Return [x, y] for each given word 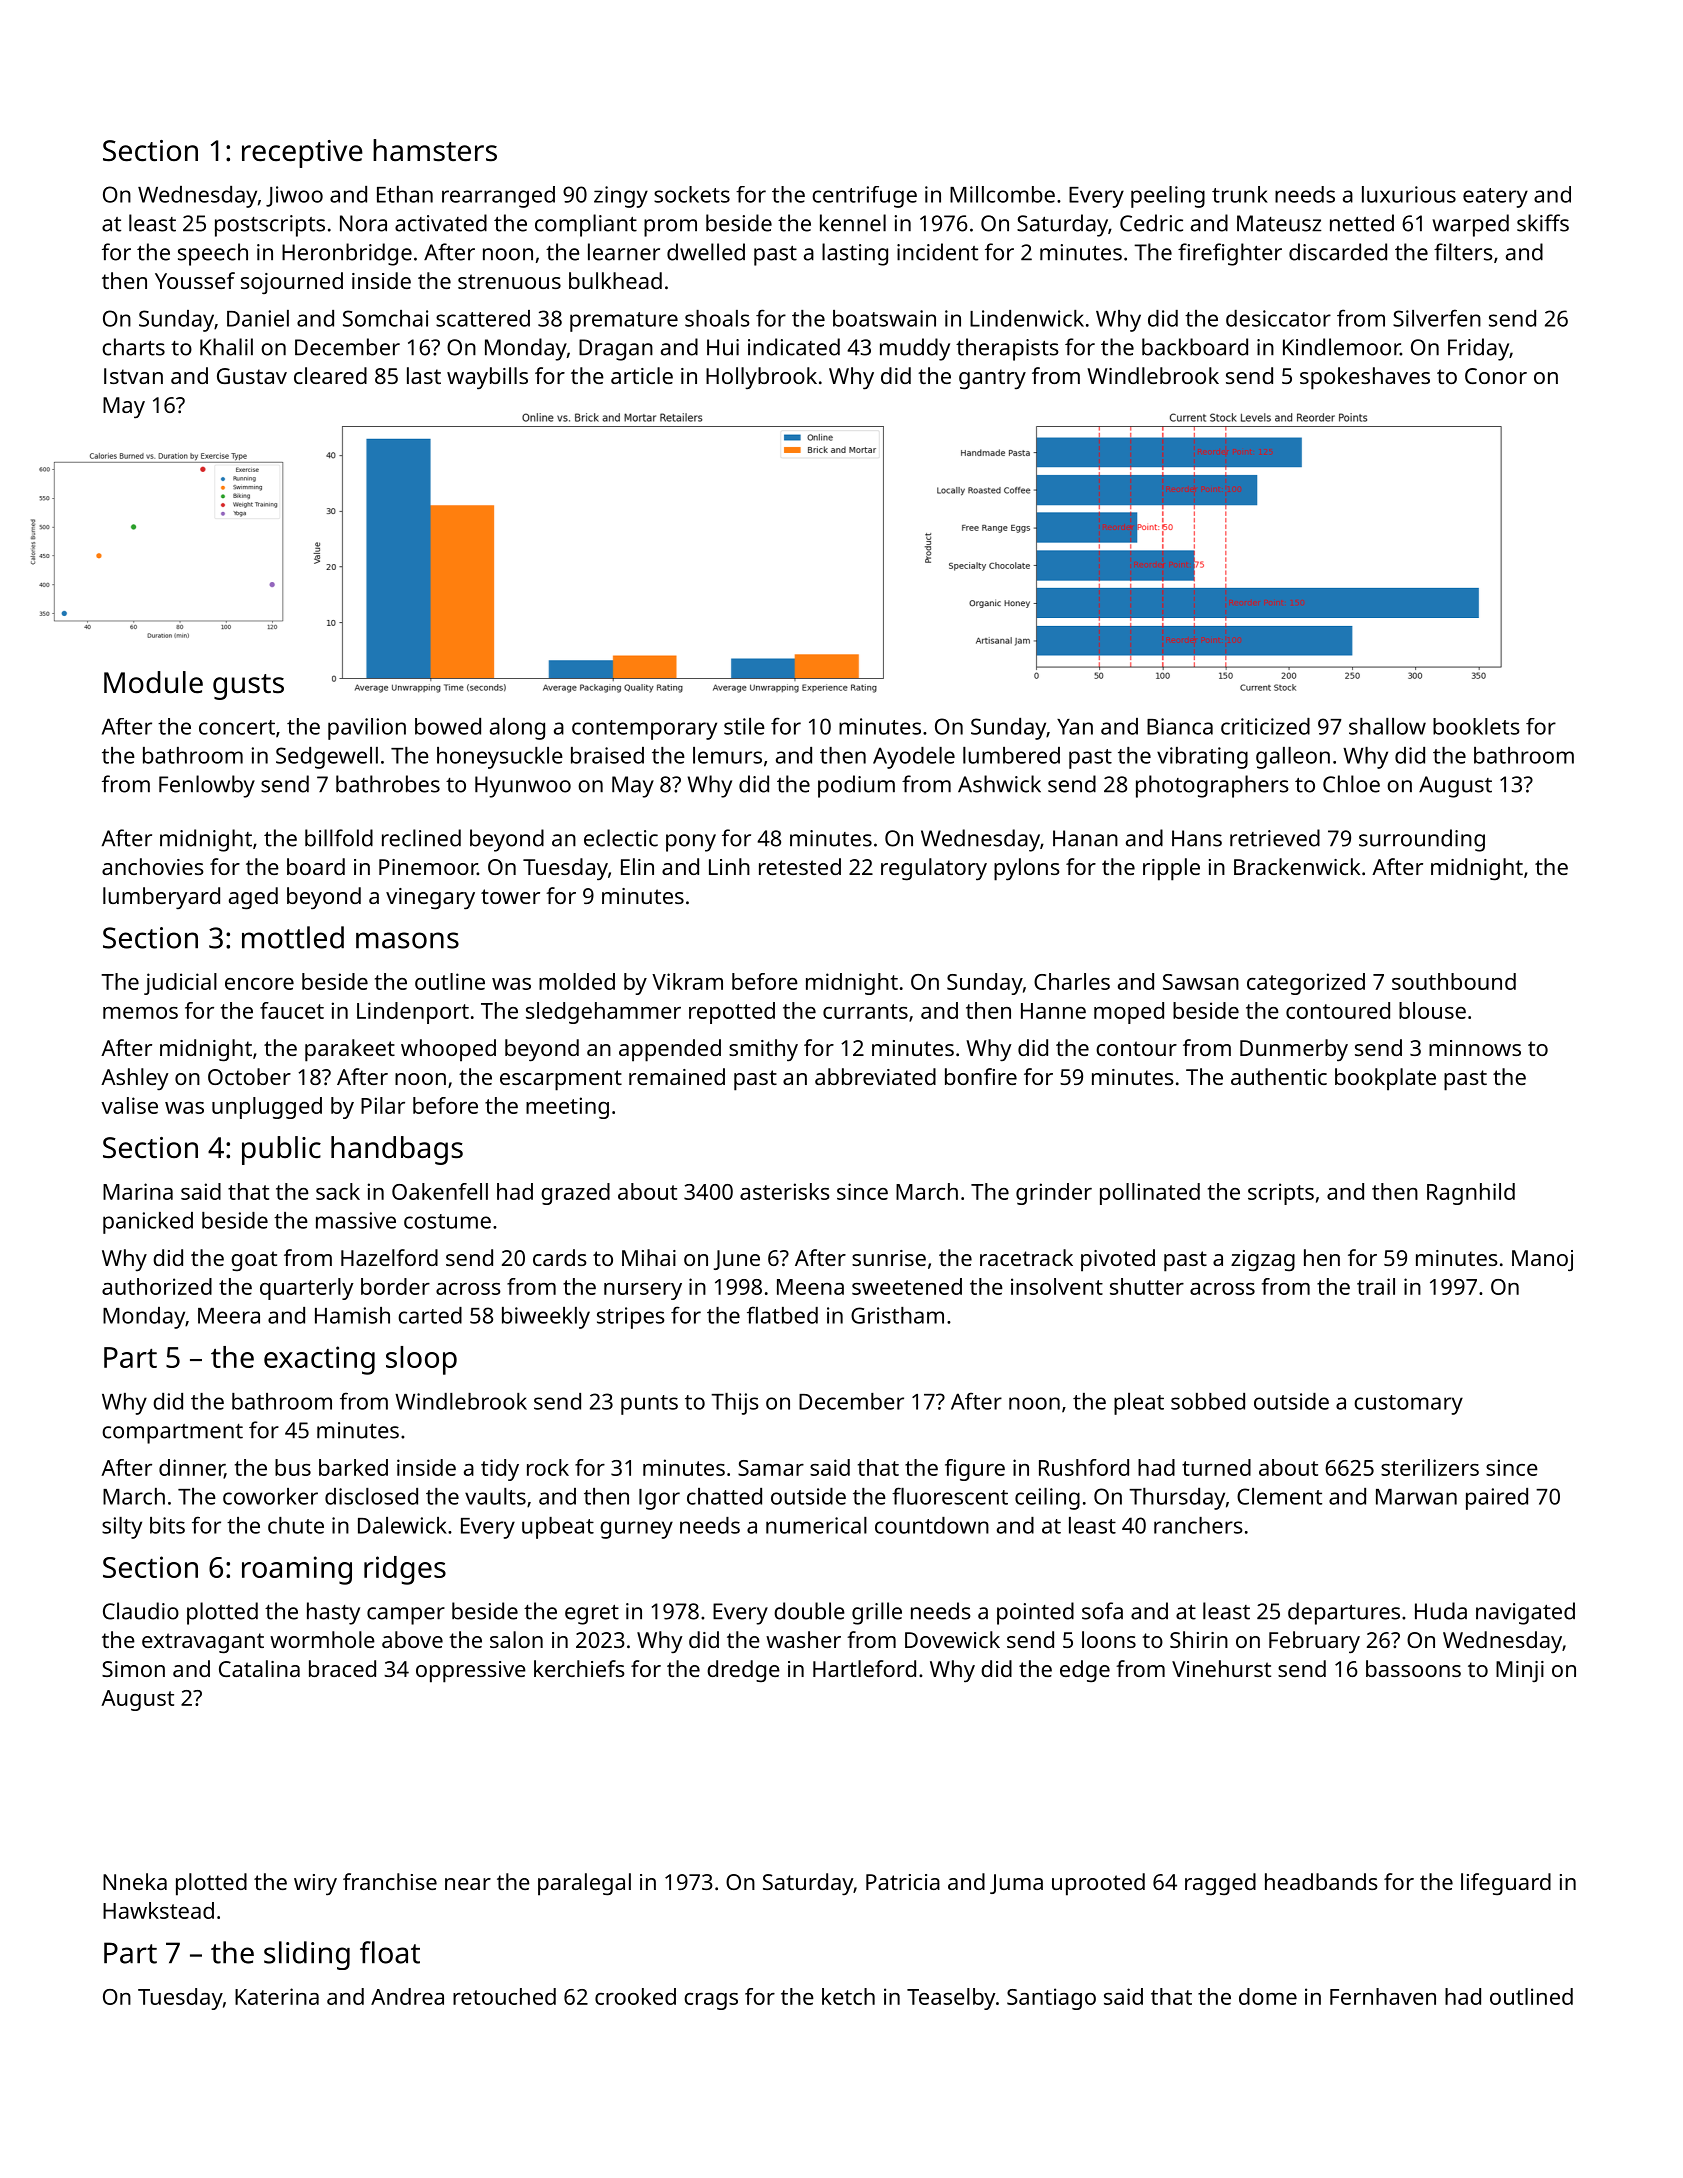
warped [1471, 225]
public [281, 1150]
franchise [390, 1881]
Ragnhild [1471, 1194]
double [809, 1611]
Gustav [252, 376]
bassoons [1413, 1668]
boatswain [884, 318]
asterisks [785, 1191]
